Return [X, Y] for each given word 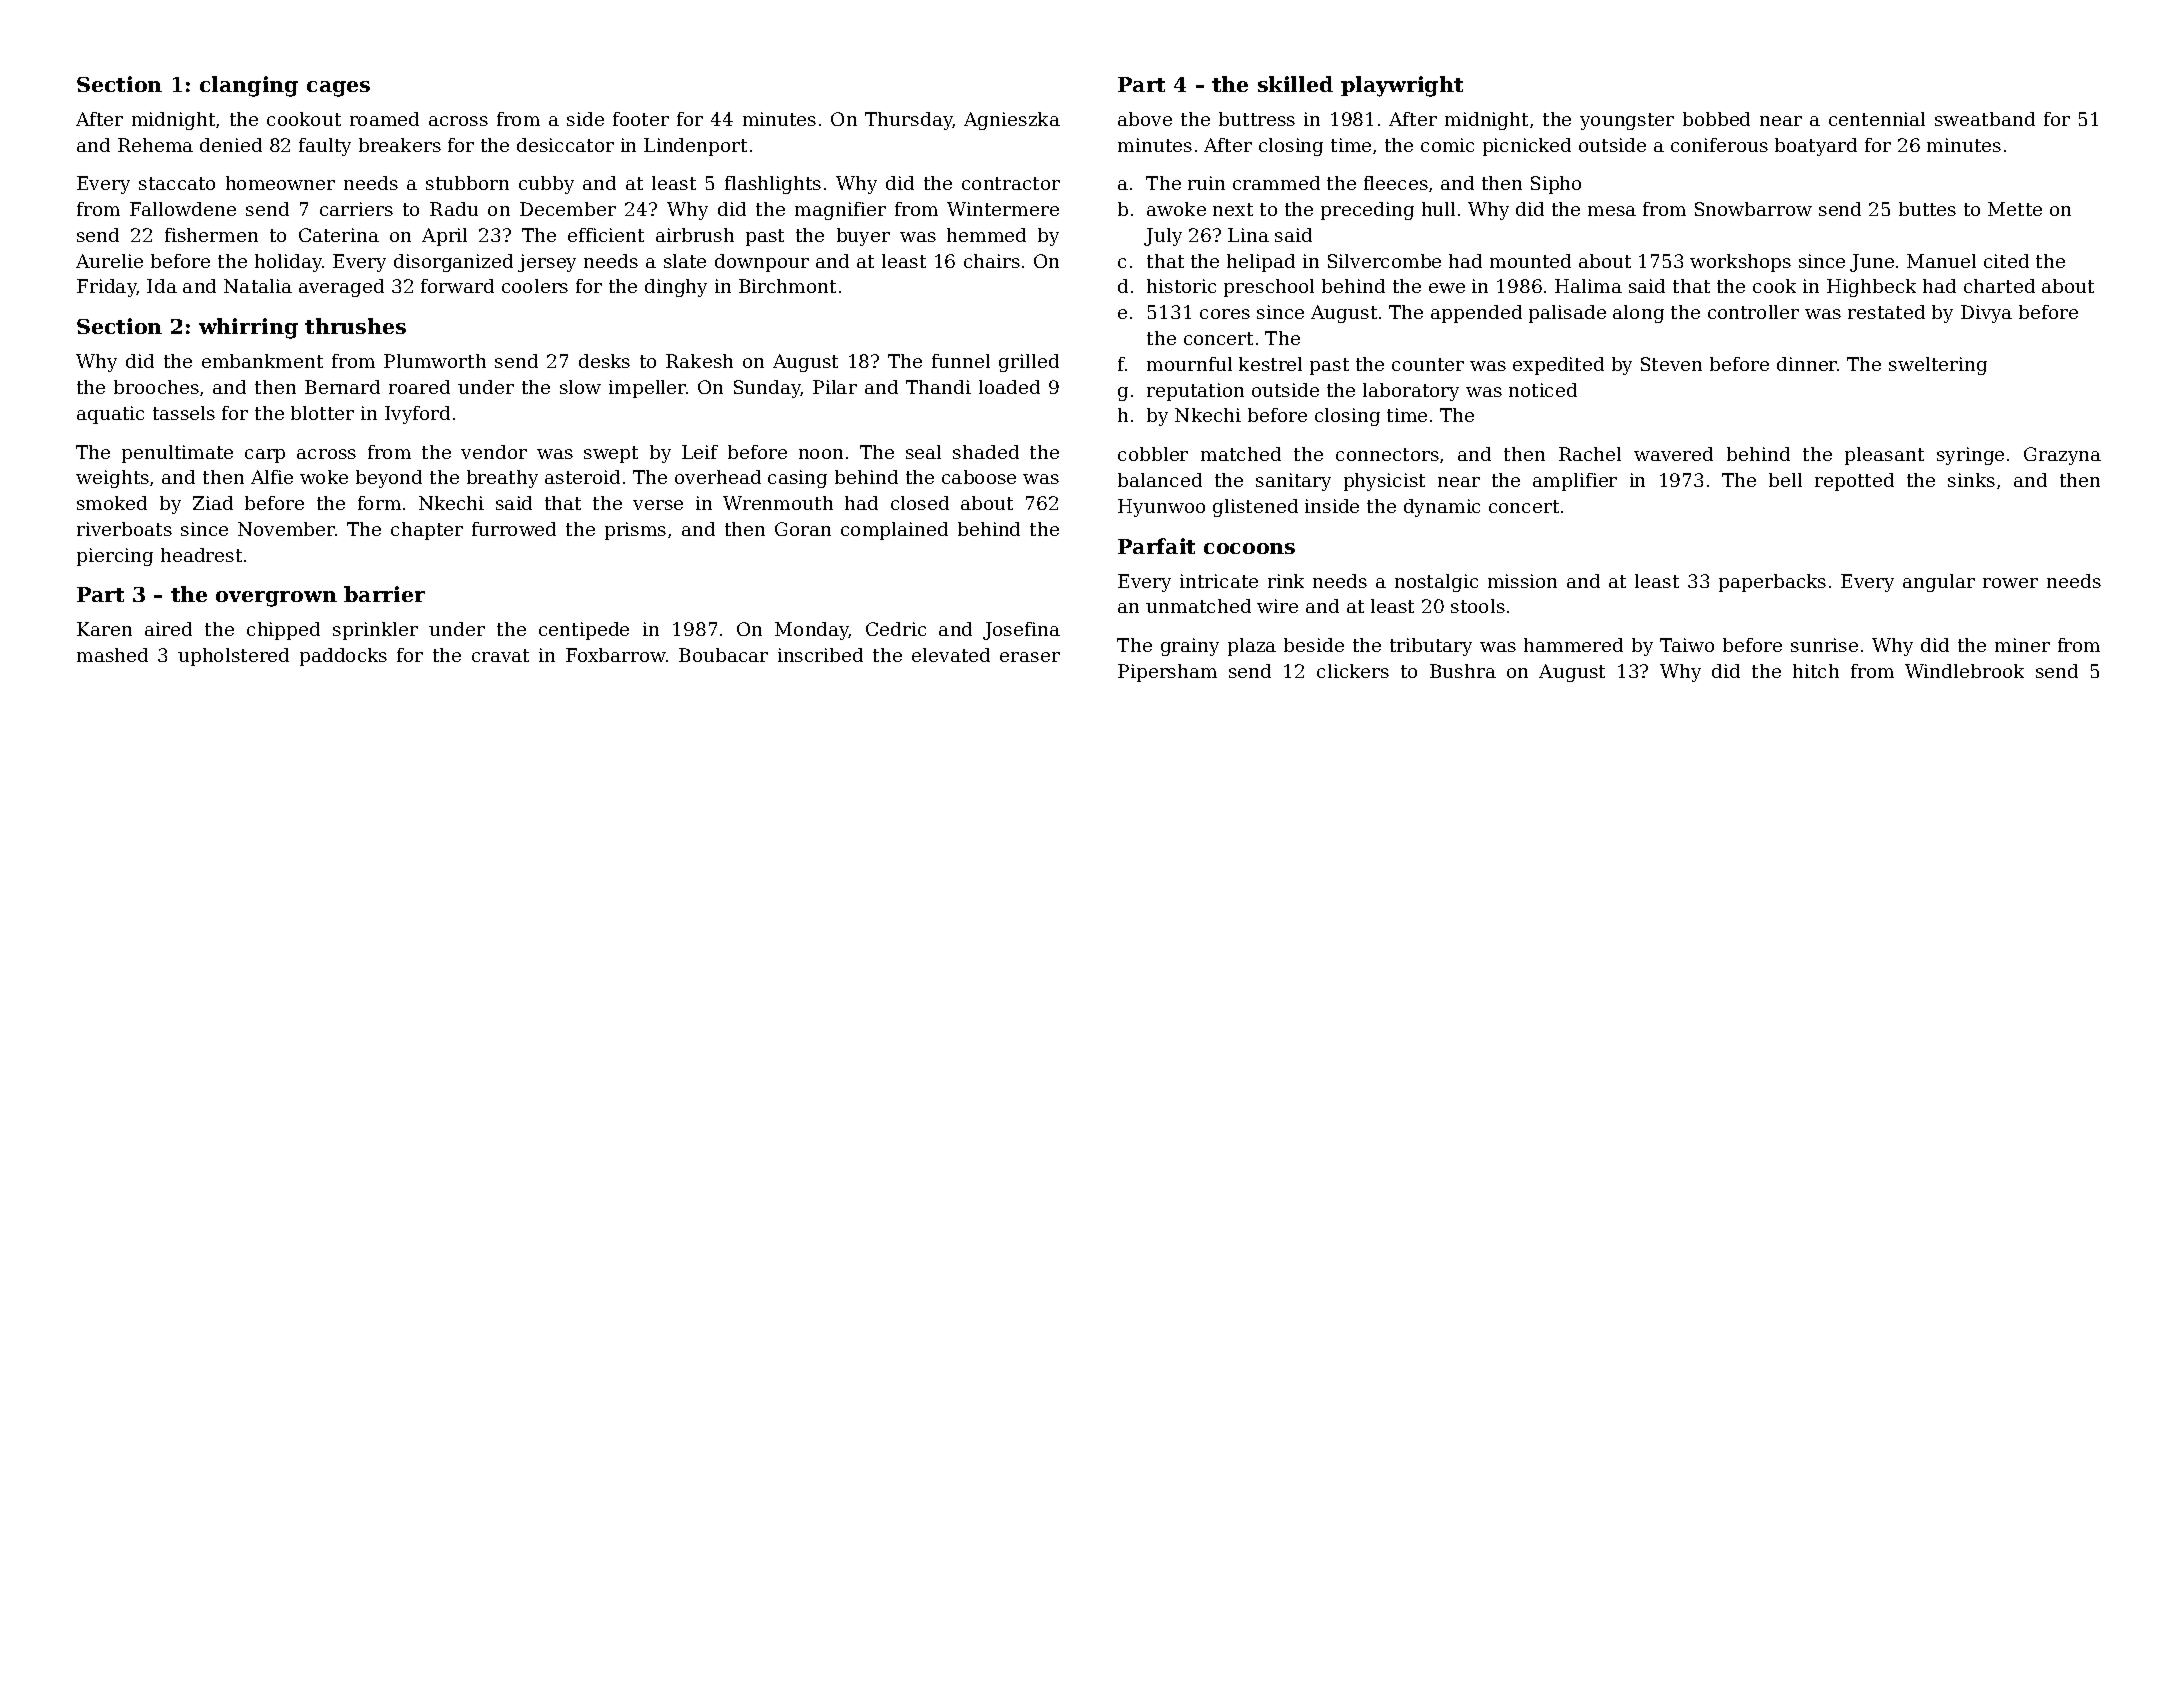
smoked [112, 503]
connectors [1387, 454]
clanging [249, 86]
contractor [1011, 183]
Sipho [1556, 185]
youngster [1627, 121]
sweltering [1938, 366]
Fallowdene [183, 209]
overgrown [276, 599]
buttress [1257, 119]
